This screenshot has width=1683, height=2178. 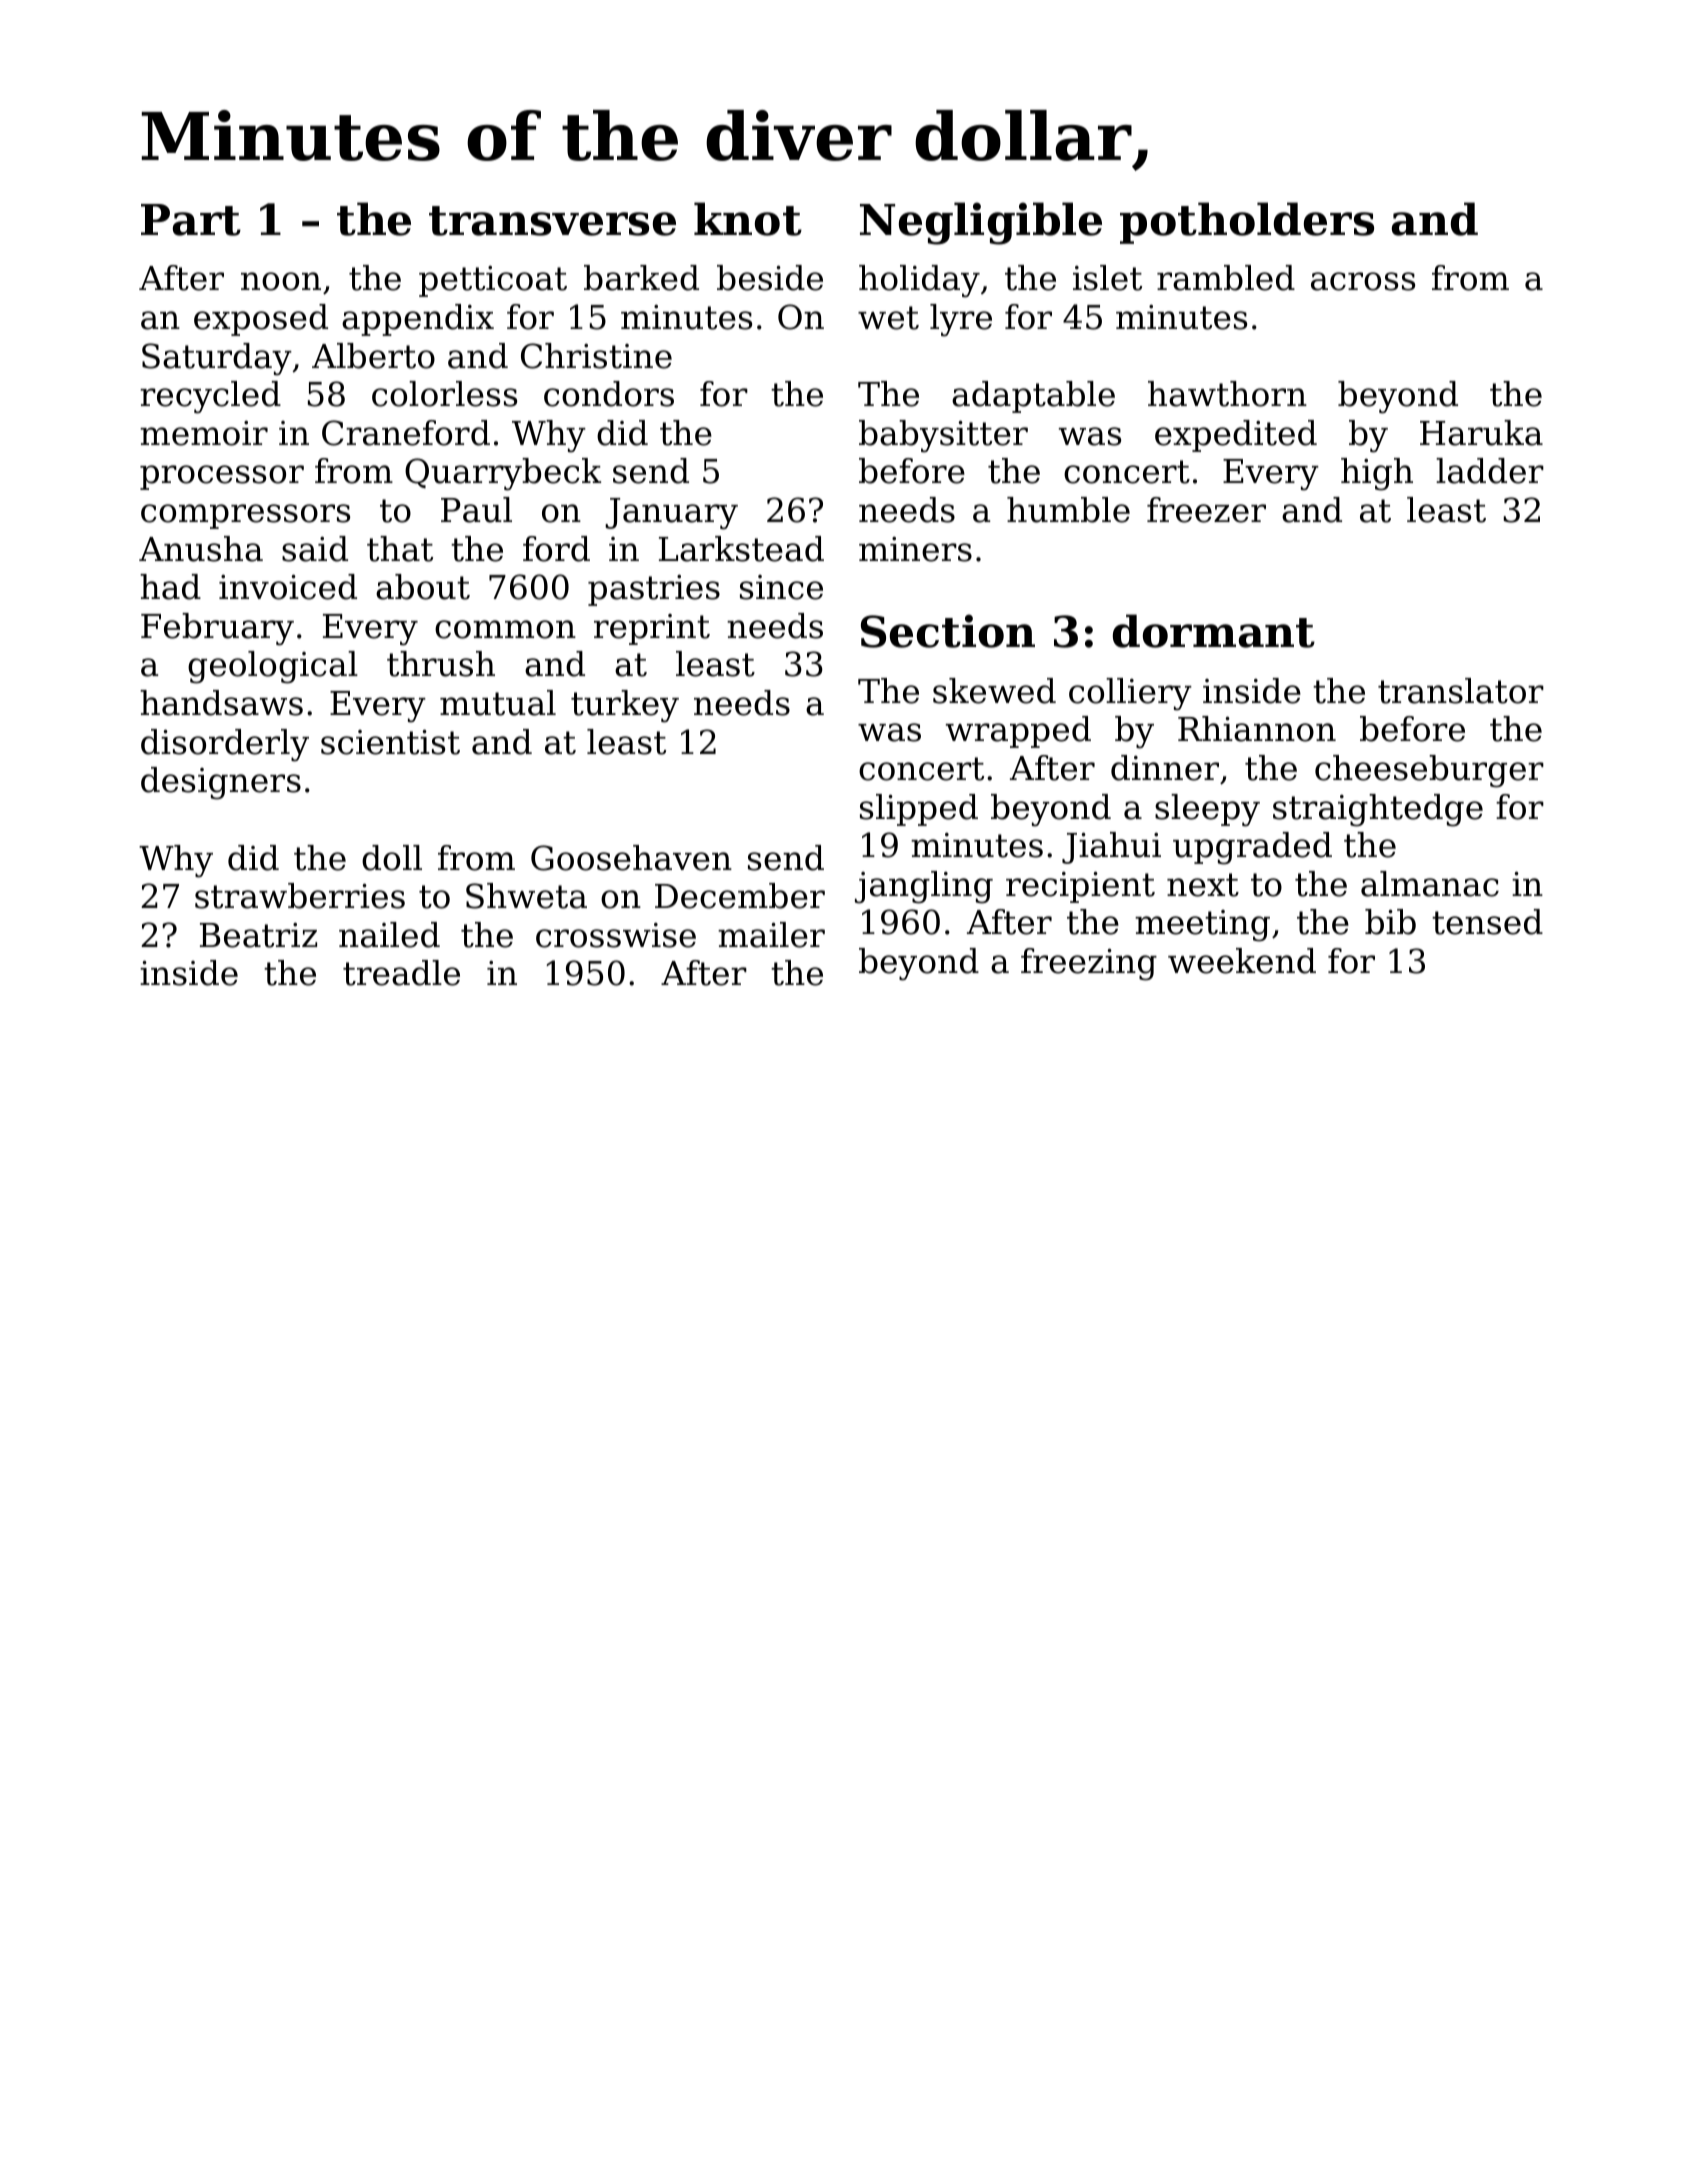 I want to click on freezing, so click(x=1089, y=964).
